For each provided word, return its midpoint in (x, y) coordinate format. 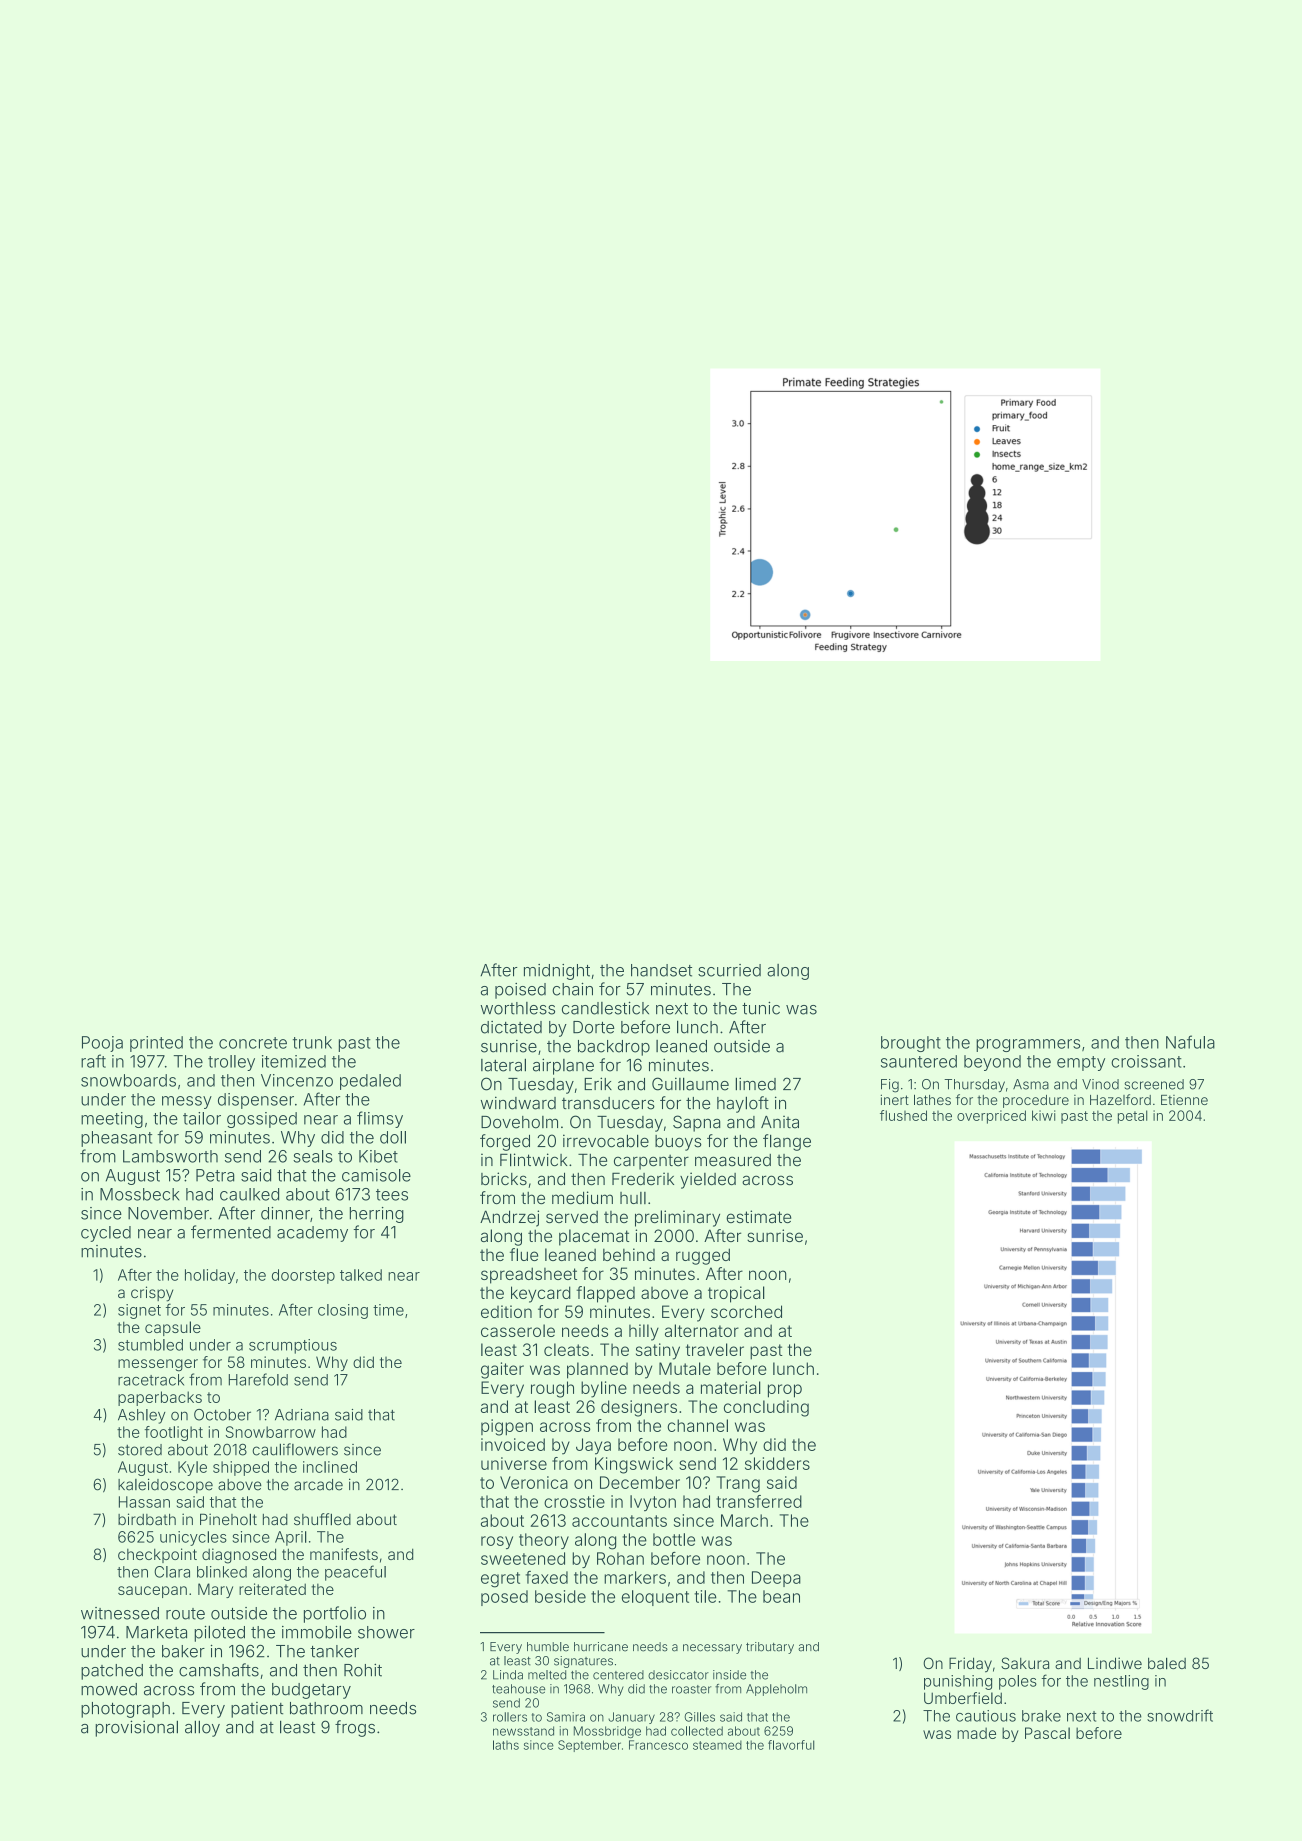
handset (661, 970)
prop (785, 1391)
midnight (557, 972)
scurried (729, 970)
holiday (210, 1276)
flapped (605, 1294)
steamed (717, 1745)
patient (257, 1710)
